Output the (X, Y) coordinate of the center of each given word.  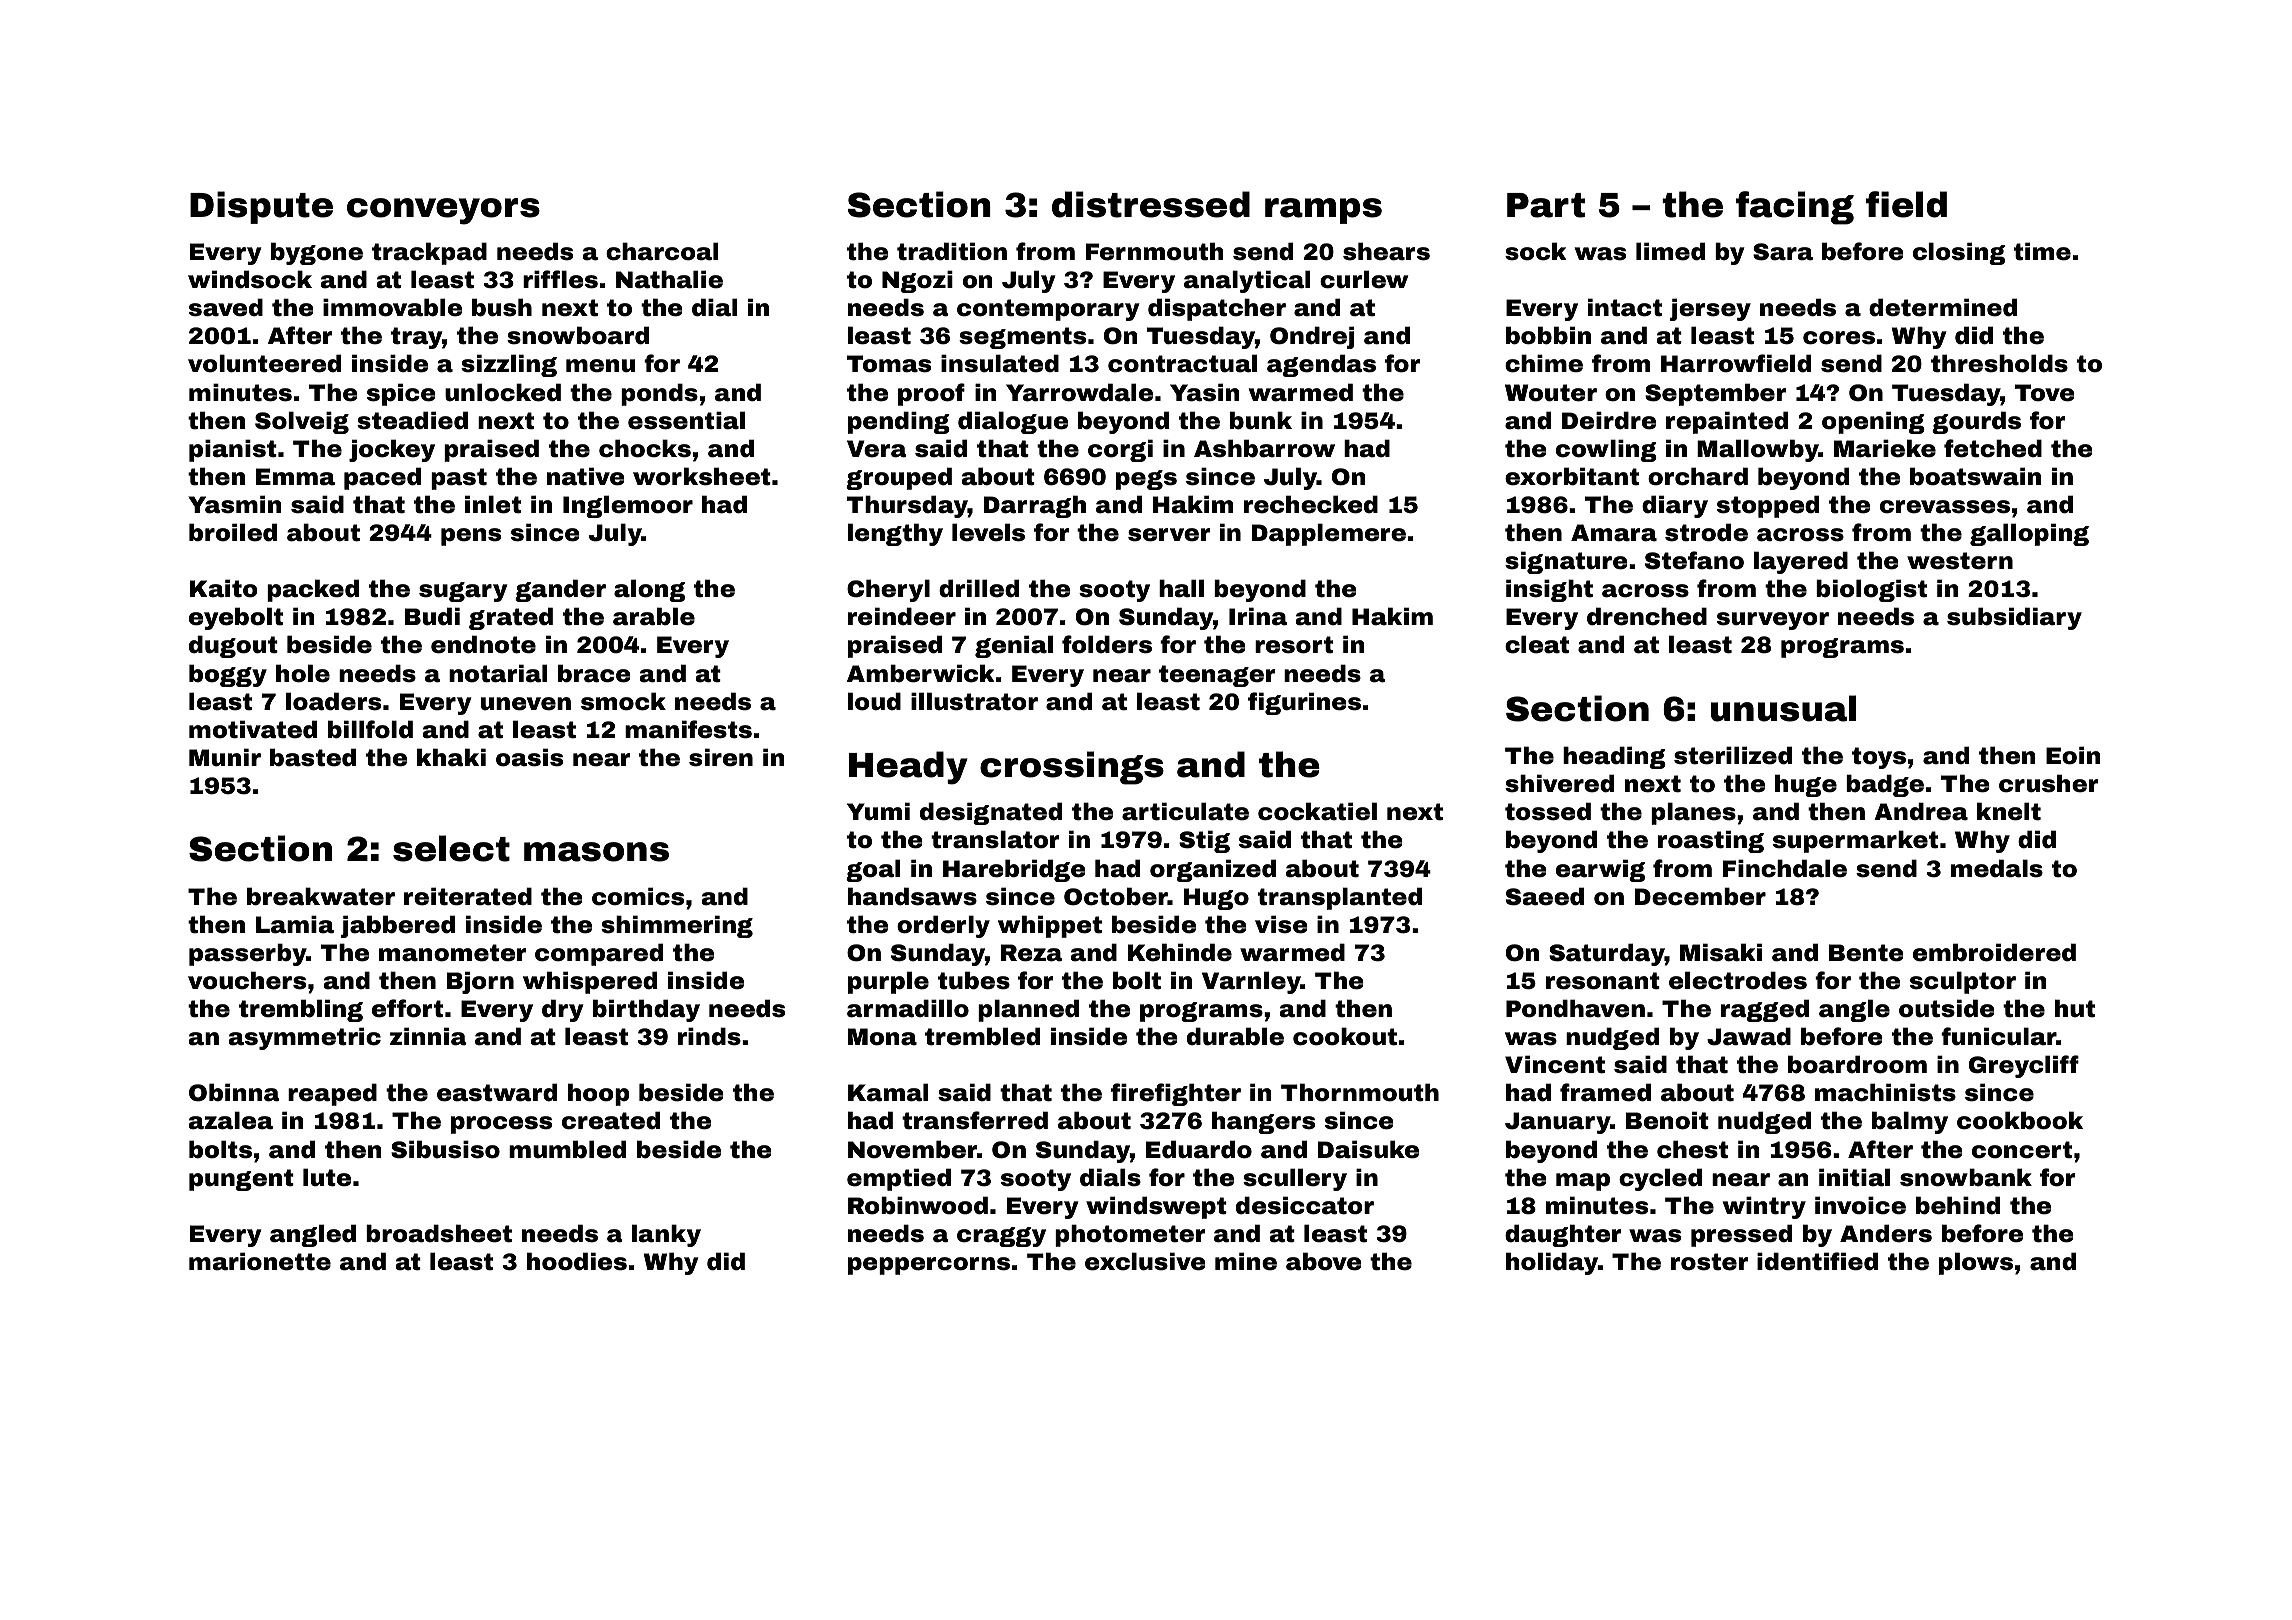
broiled (233, 532)
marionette (260, 1261)
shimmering (677, 926)
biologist (1871, 590)
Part (1546, 205)
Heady (908, 768)
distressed (1151, 204)
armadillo (908, 1008)
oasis (529, 757)
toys (1879, 758)
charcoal (662, 251)
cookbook (2020, 1120)
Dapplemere (1329, 534)
